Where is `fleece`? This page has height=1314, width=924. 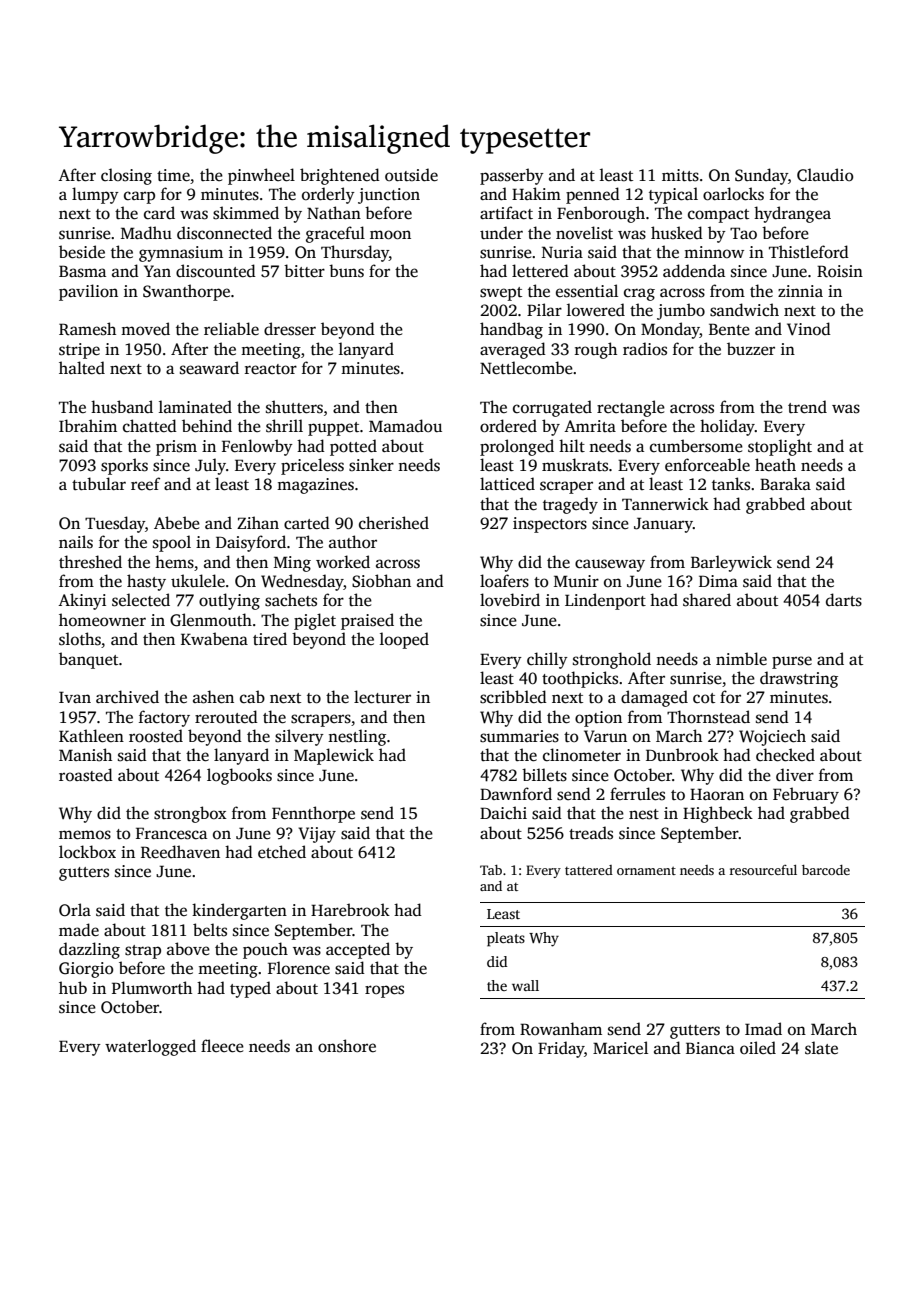
fleece is located at coordinates (222, 1046).
